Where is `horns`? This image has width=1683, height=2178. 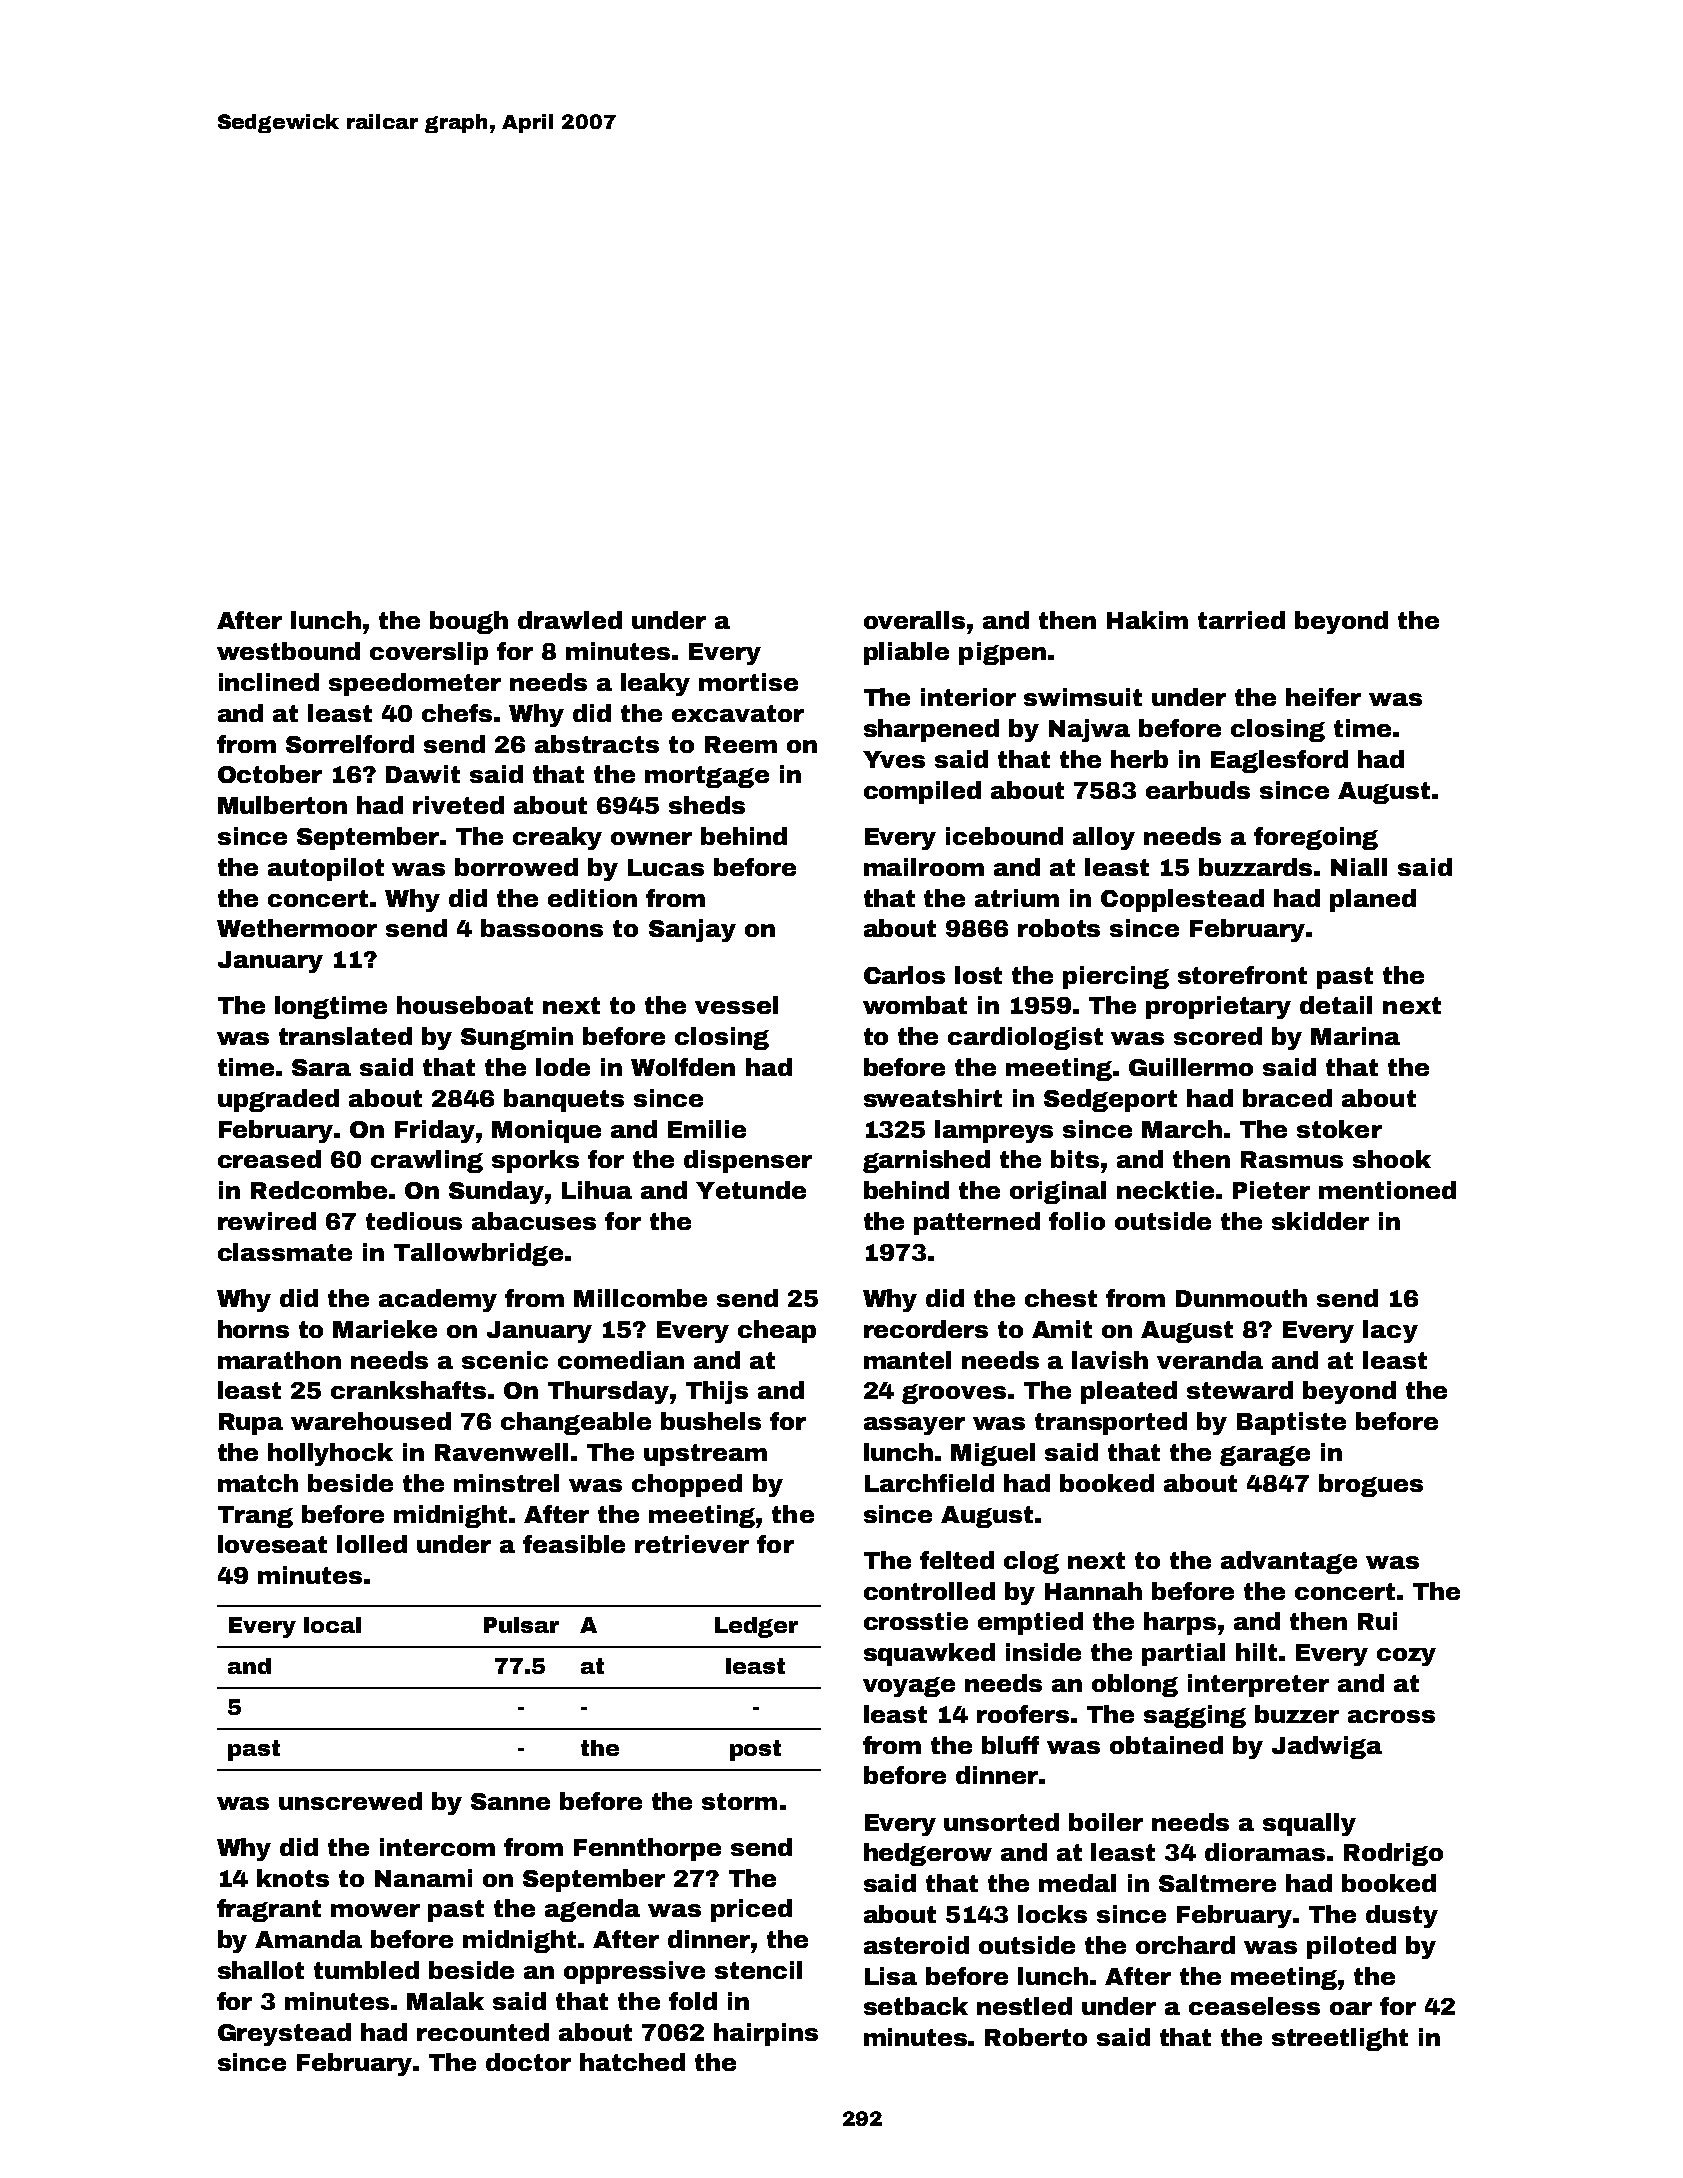 horns is located at coordinates (253, 1329).
